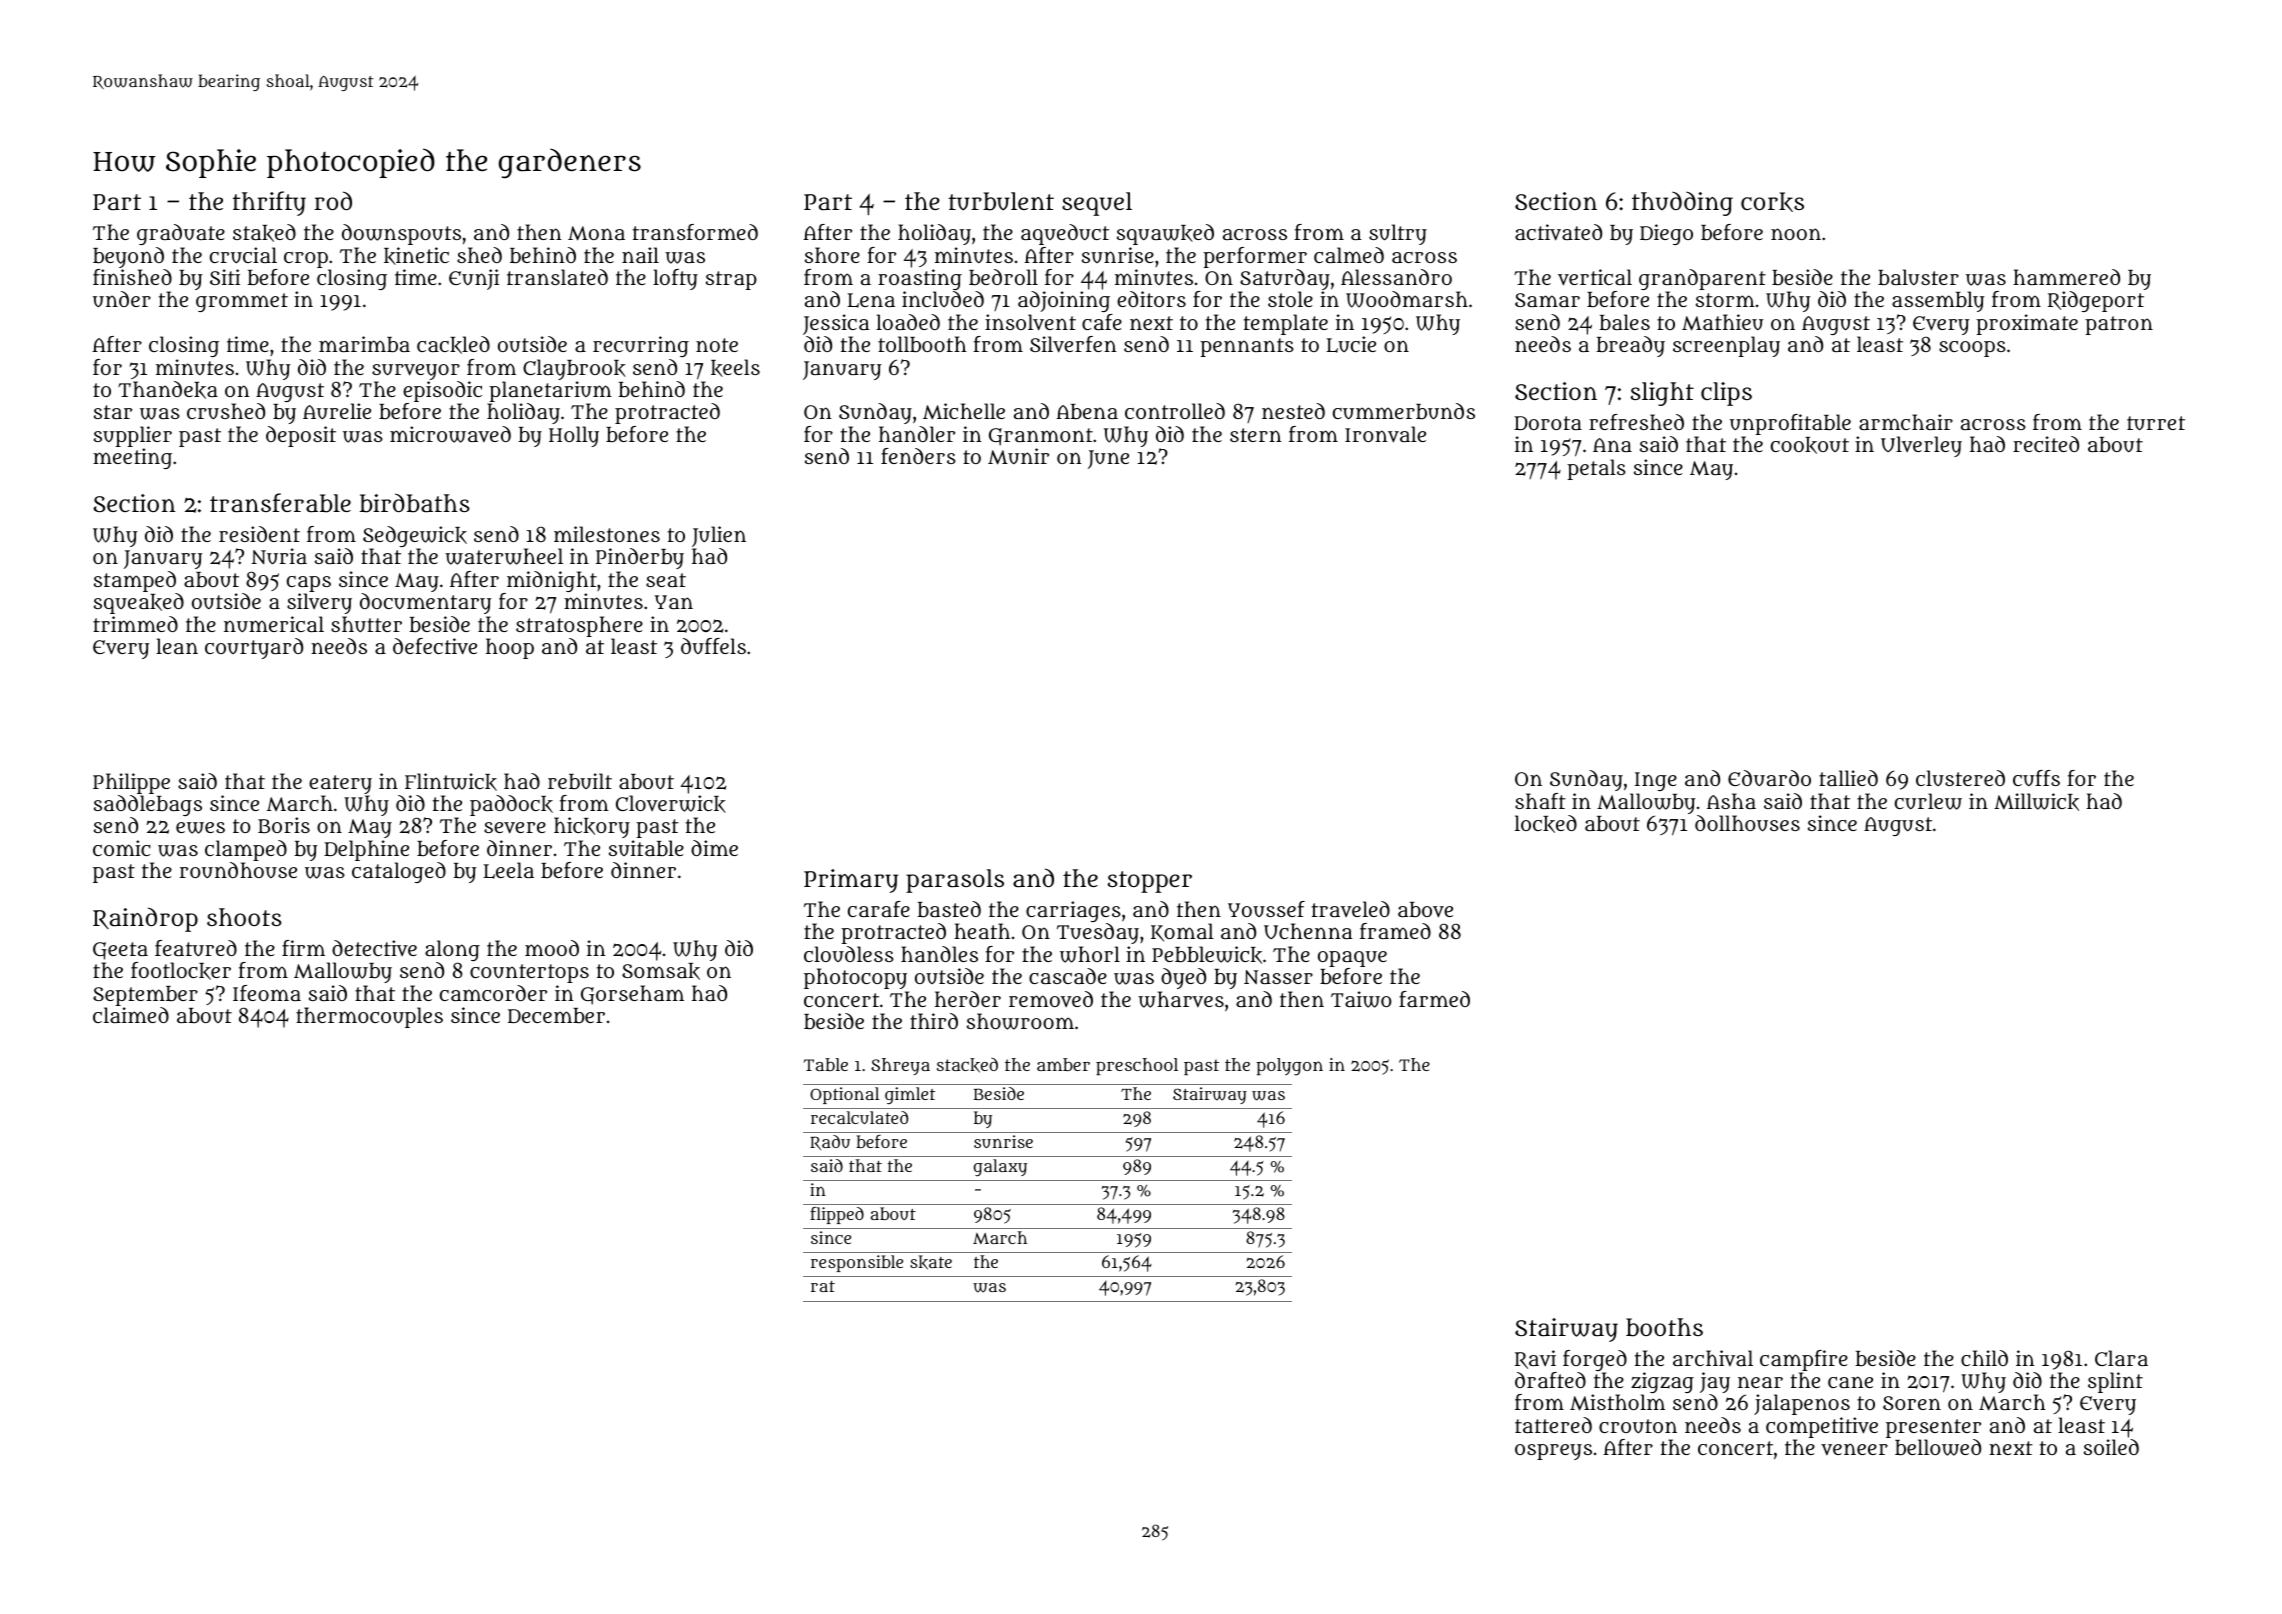 This document has height=1614, width=2282. Describe the element at coordinates (1151, 299) in the document. I see `editors` at that location.
